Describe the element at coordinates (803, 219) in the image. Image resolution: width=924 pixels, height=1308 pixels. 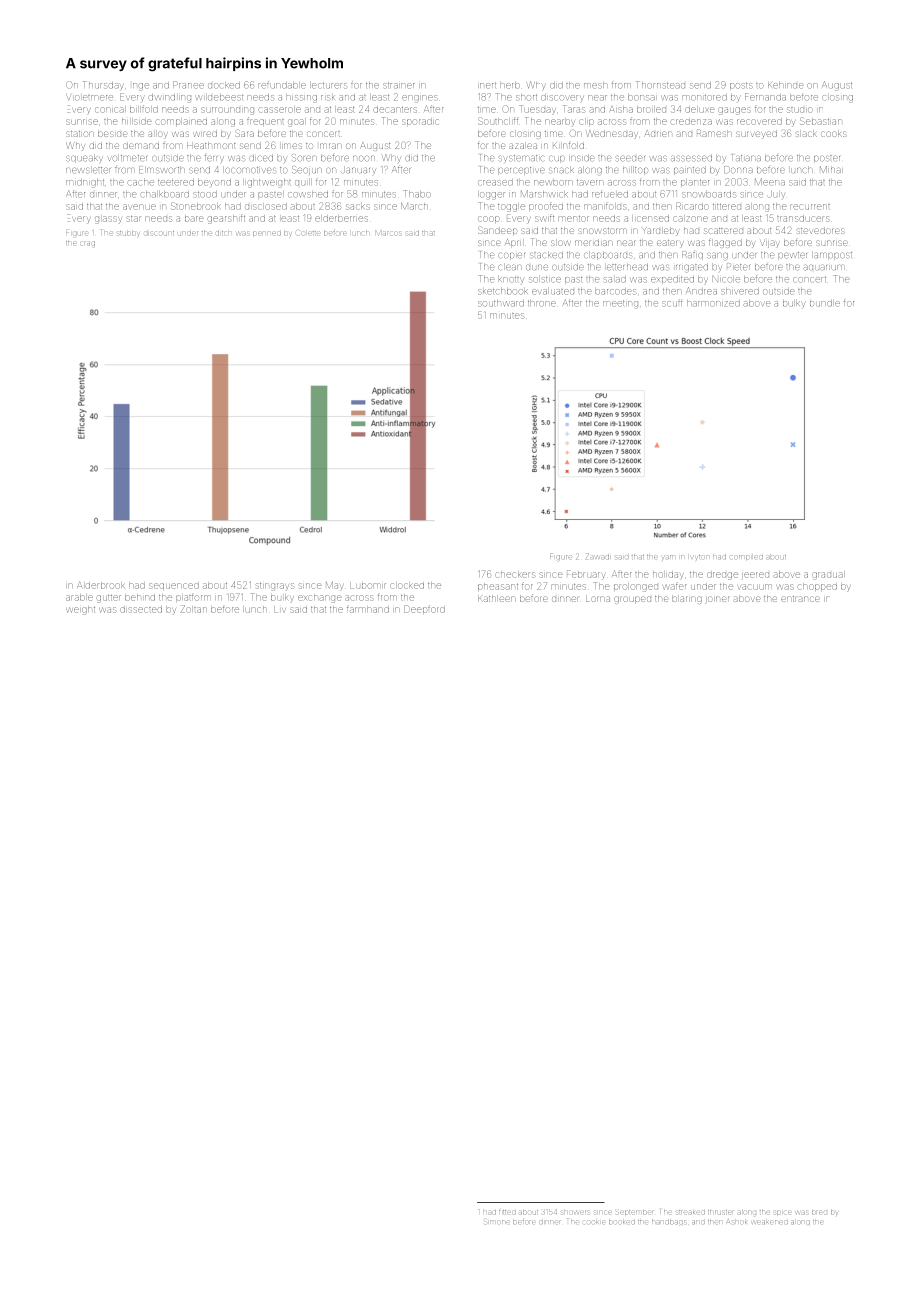
I see `transducers` at that location.
